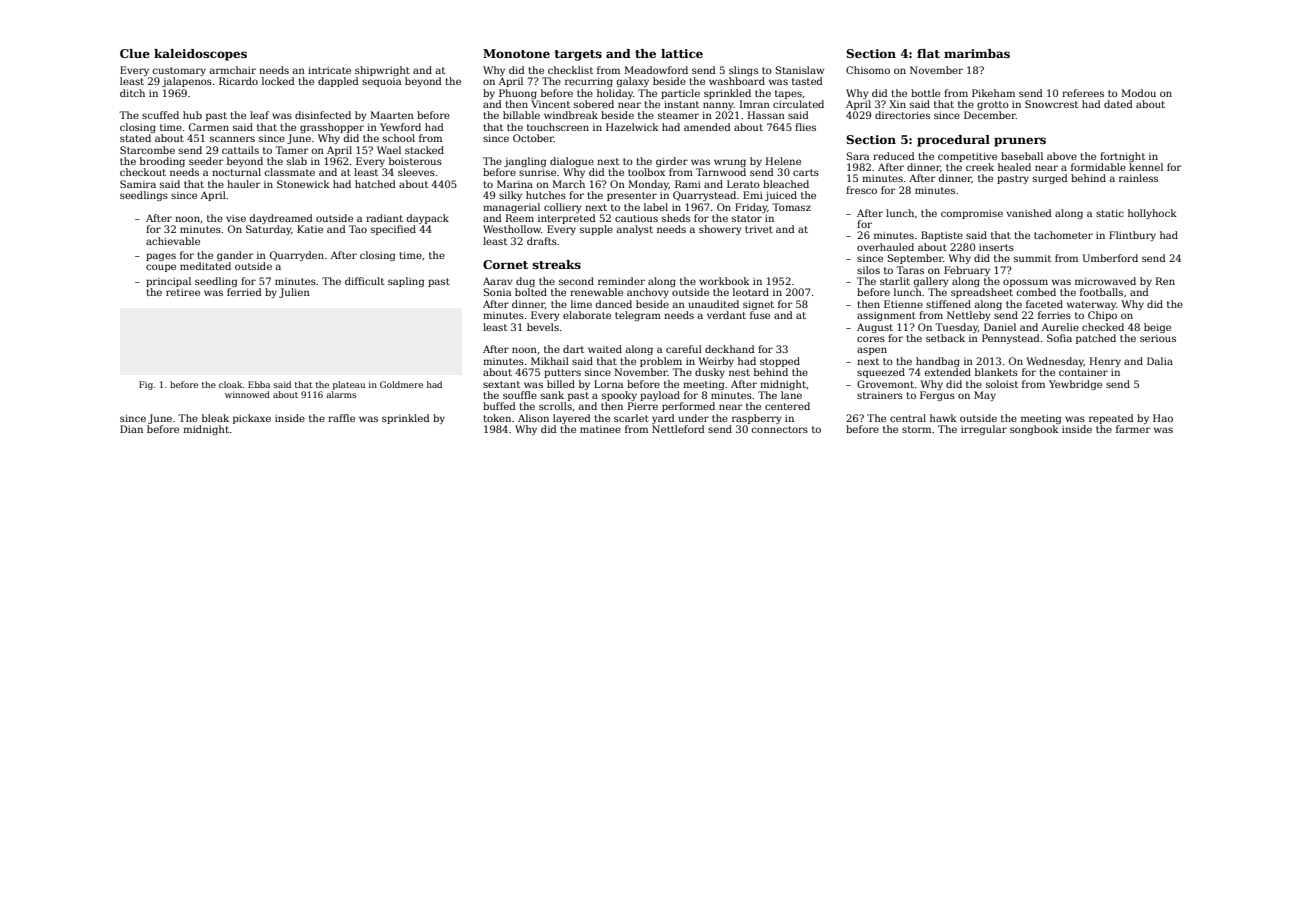 The height and width of the document is (924, 1308). Describe the element at coordinates (1032, 258) in the document. I see `summit` at that location.
